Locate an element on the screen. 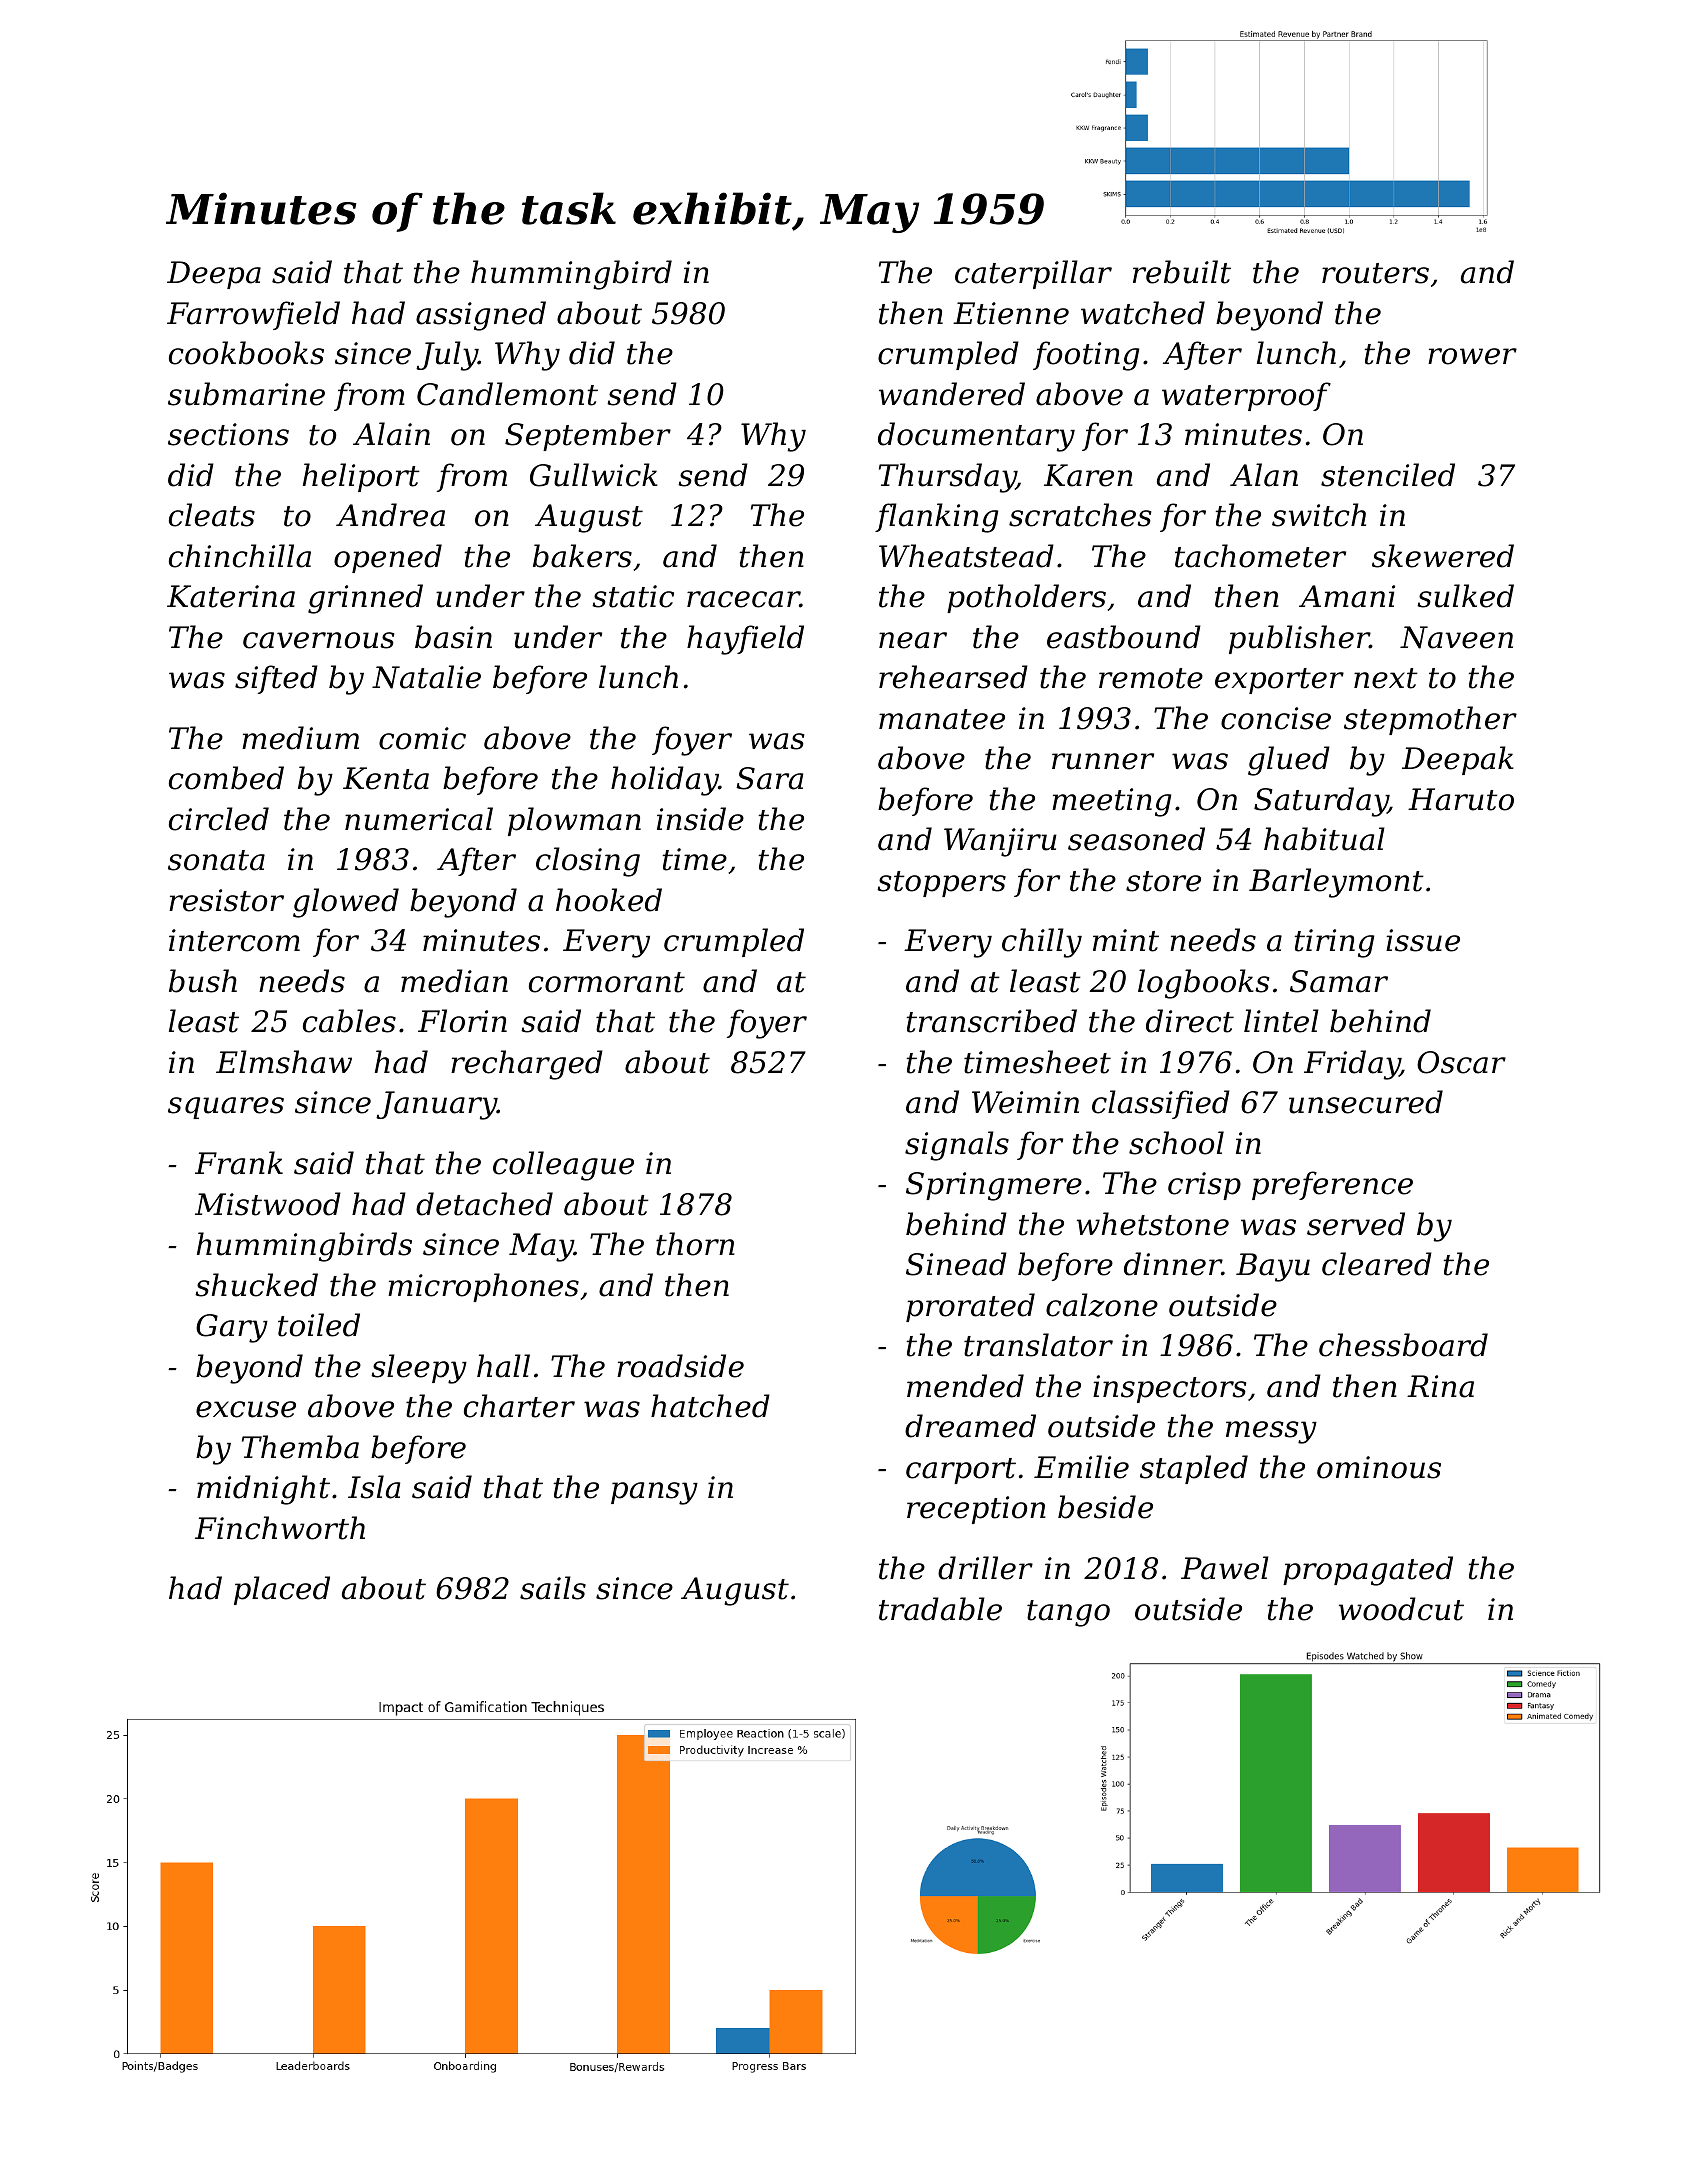  Etienne is located at coordinates (1011, 313).
